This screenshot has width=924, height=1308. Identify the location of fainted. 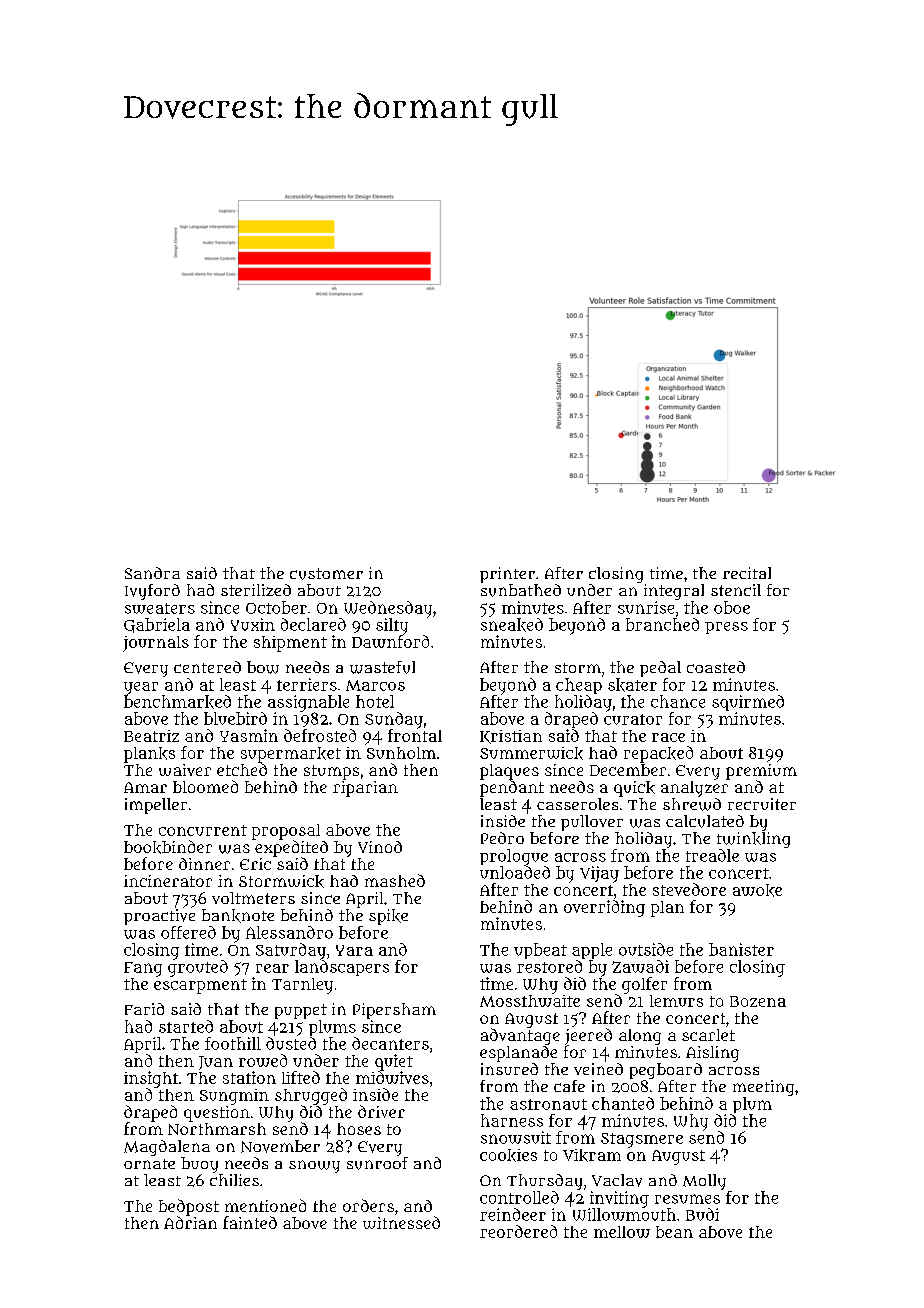
(250, 1222).
